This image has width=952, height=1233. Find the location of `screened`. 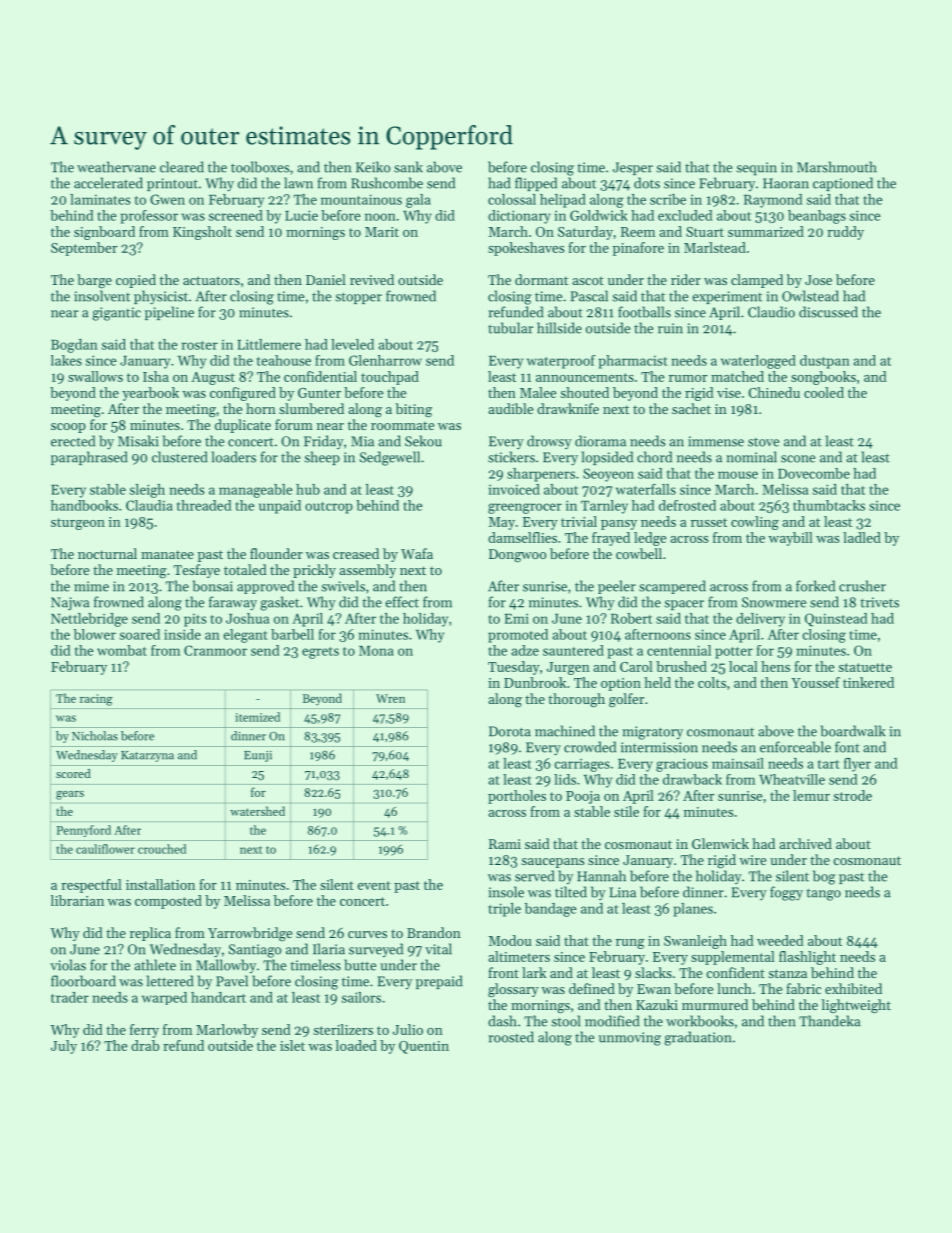

screened is located at coordinates (236, 215).
